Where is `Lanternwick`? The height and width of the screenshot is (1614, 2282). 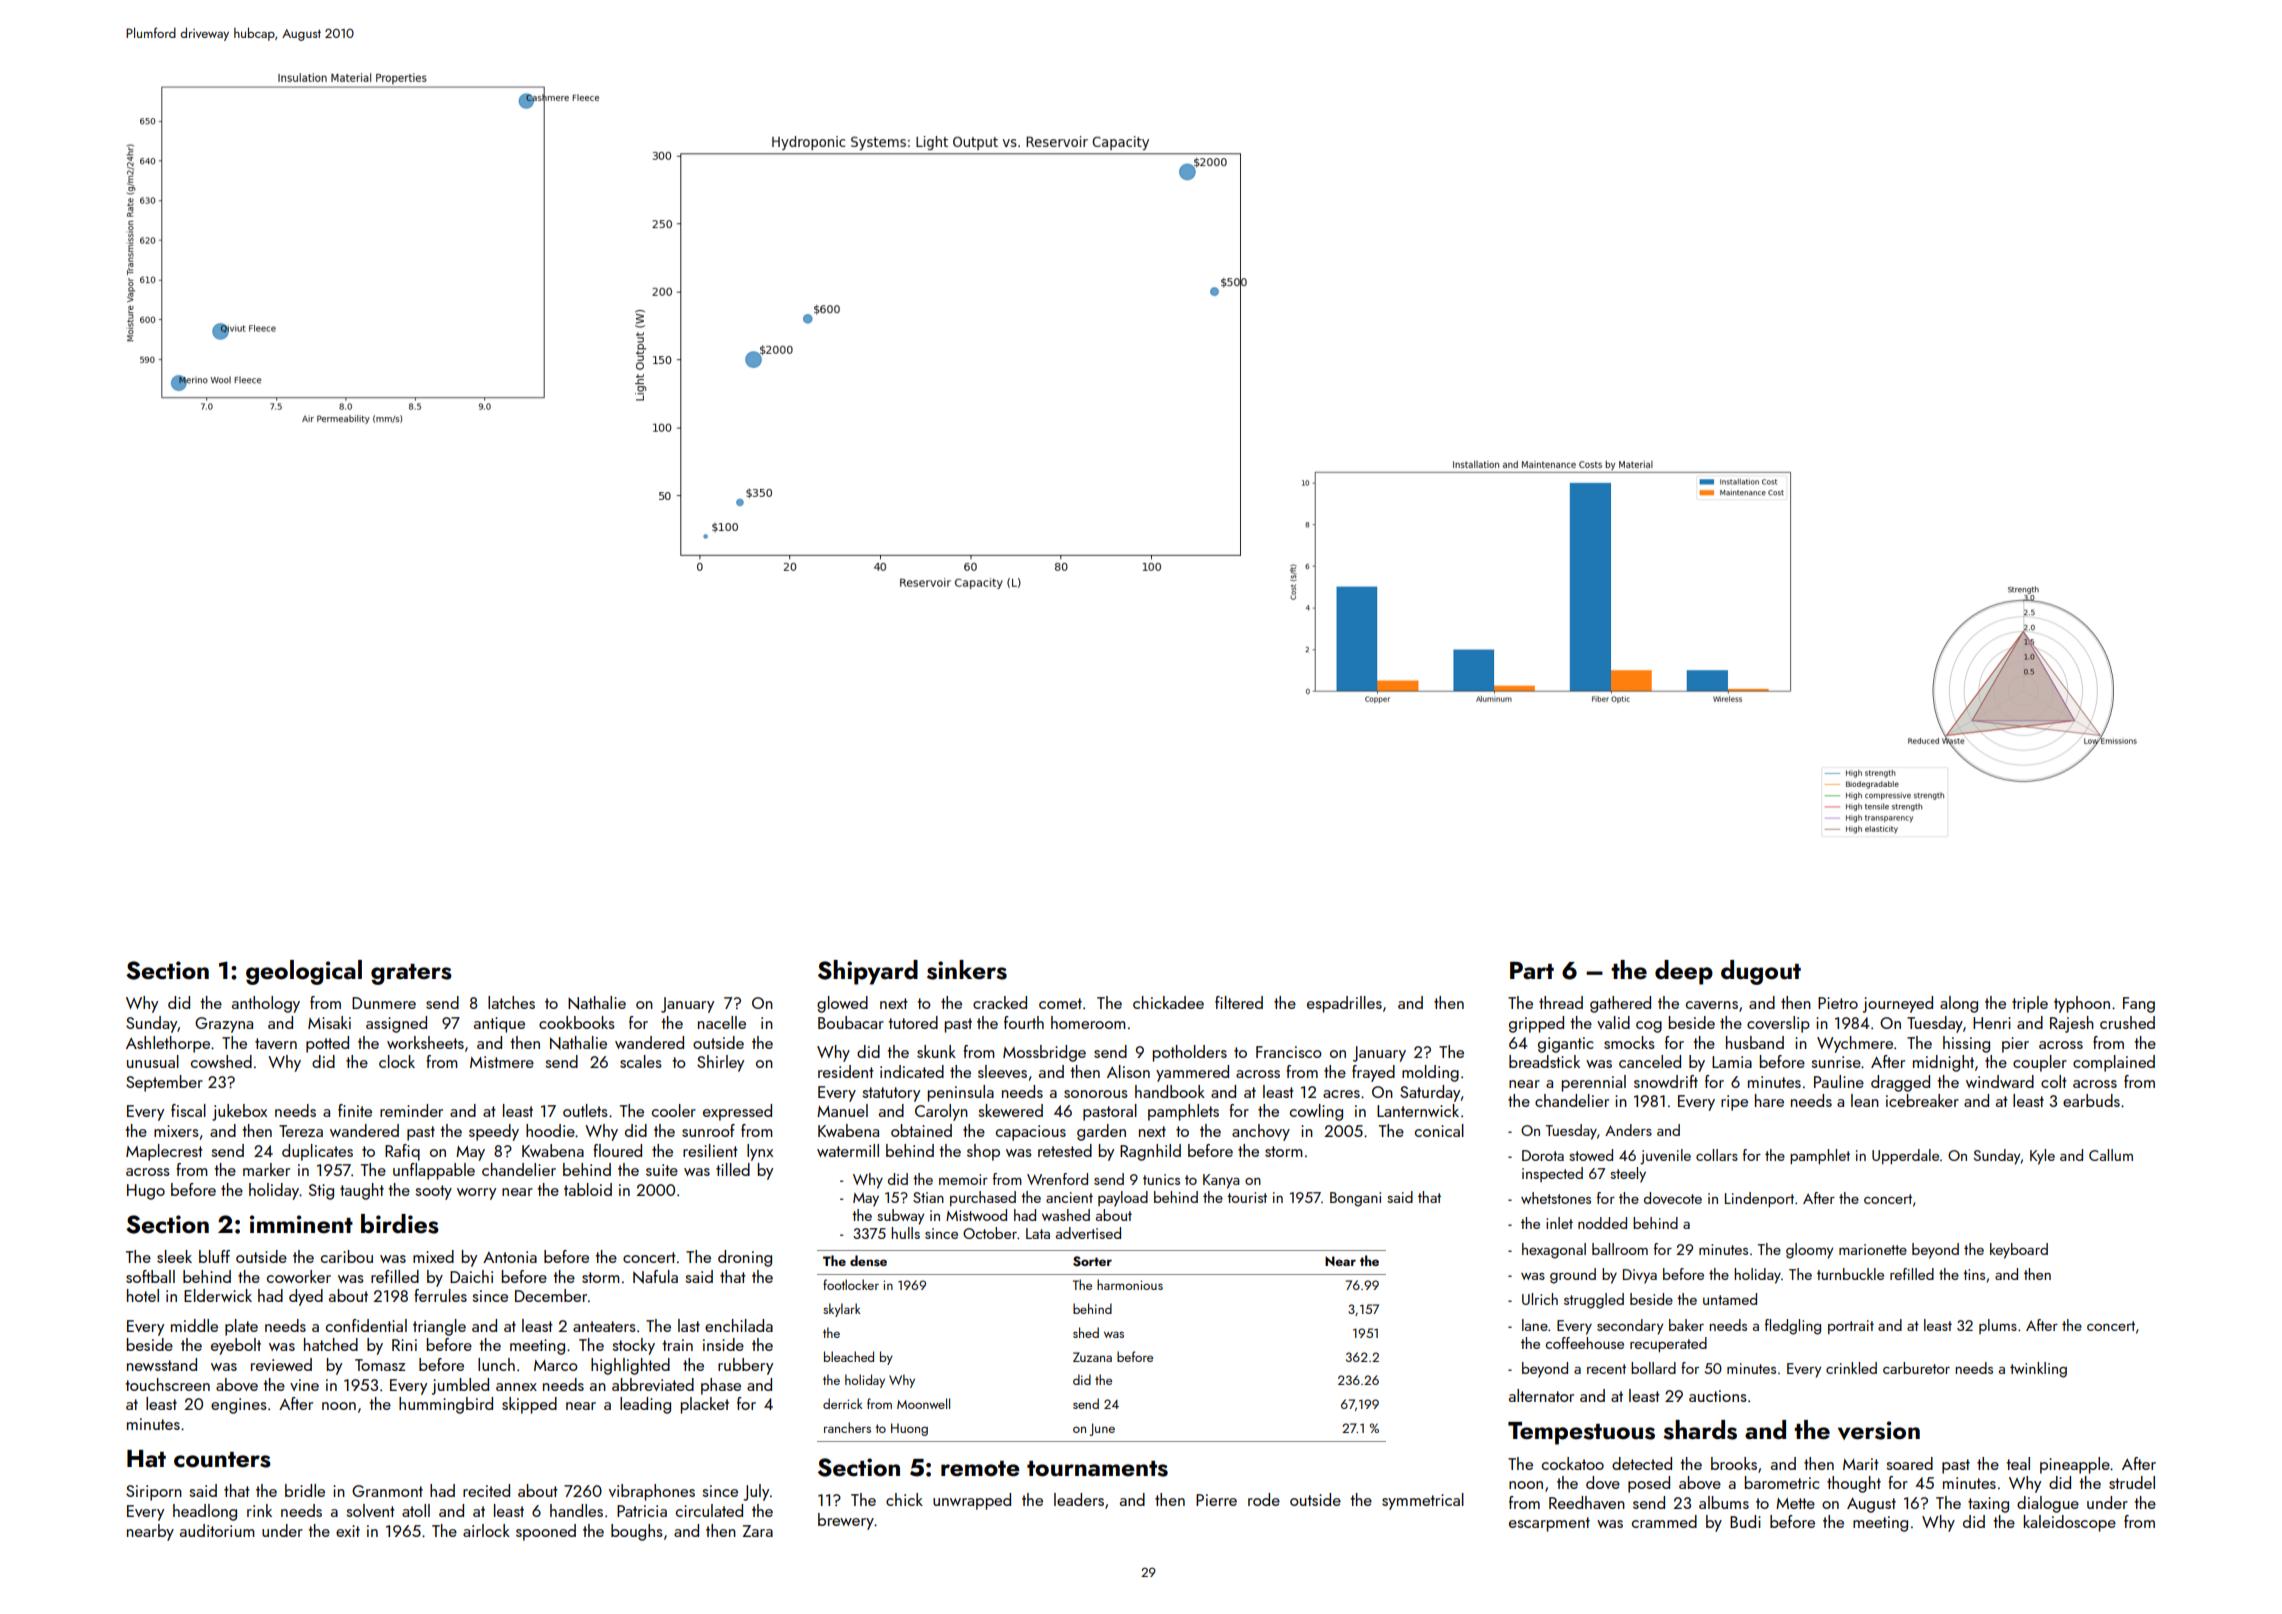
Lanternwick is located at coordinates (1418, 1110).
